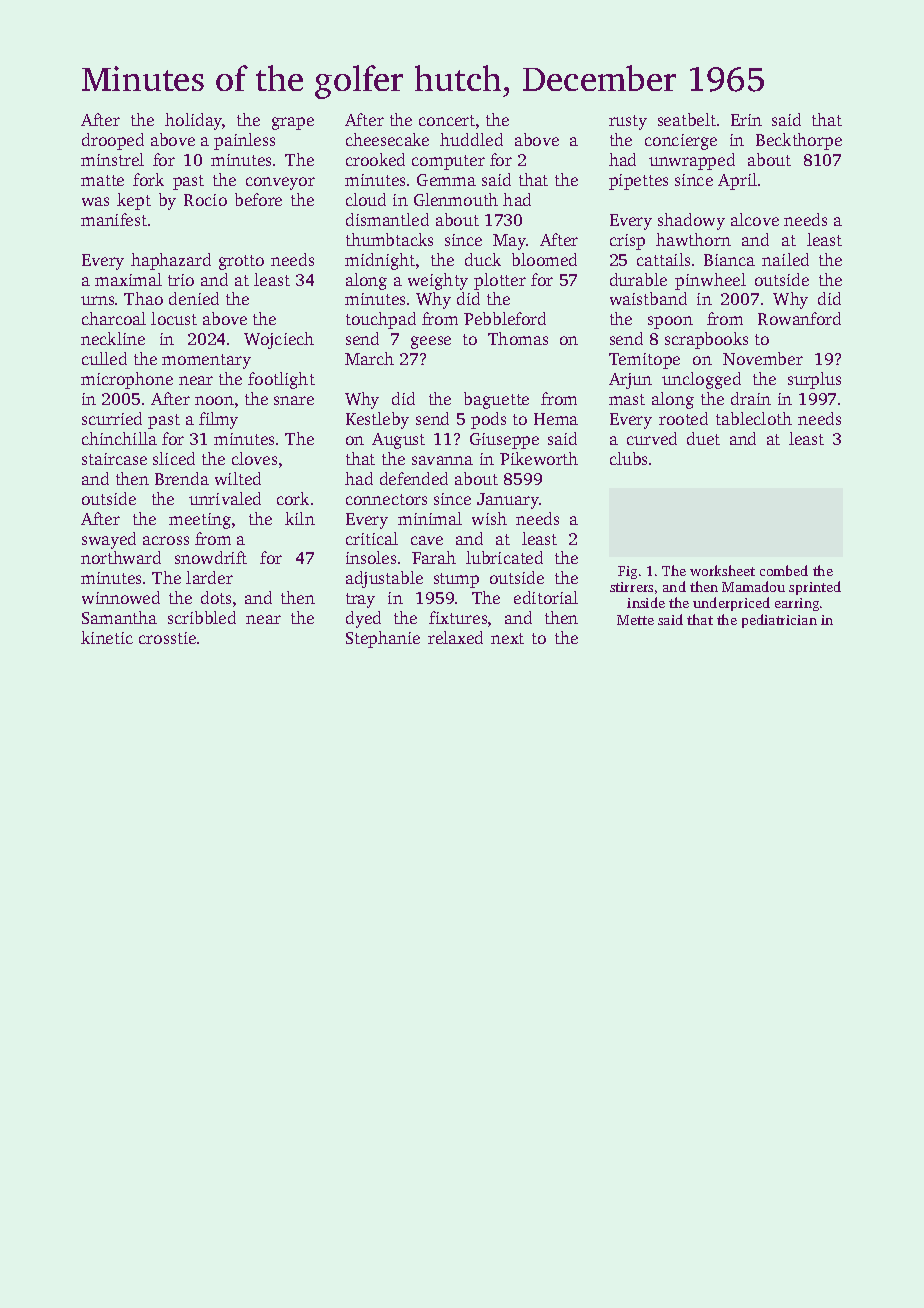  Describe the element at coordinates (507, 638) in the page. I see `next` at that location.
